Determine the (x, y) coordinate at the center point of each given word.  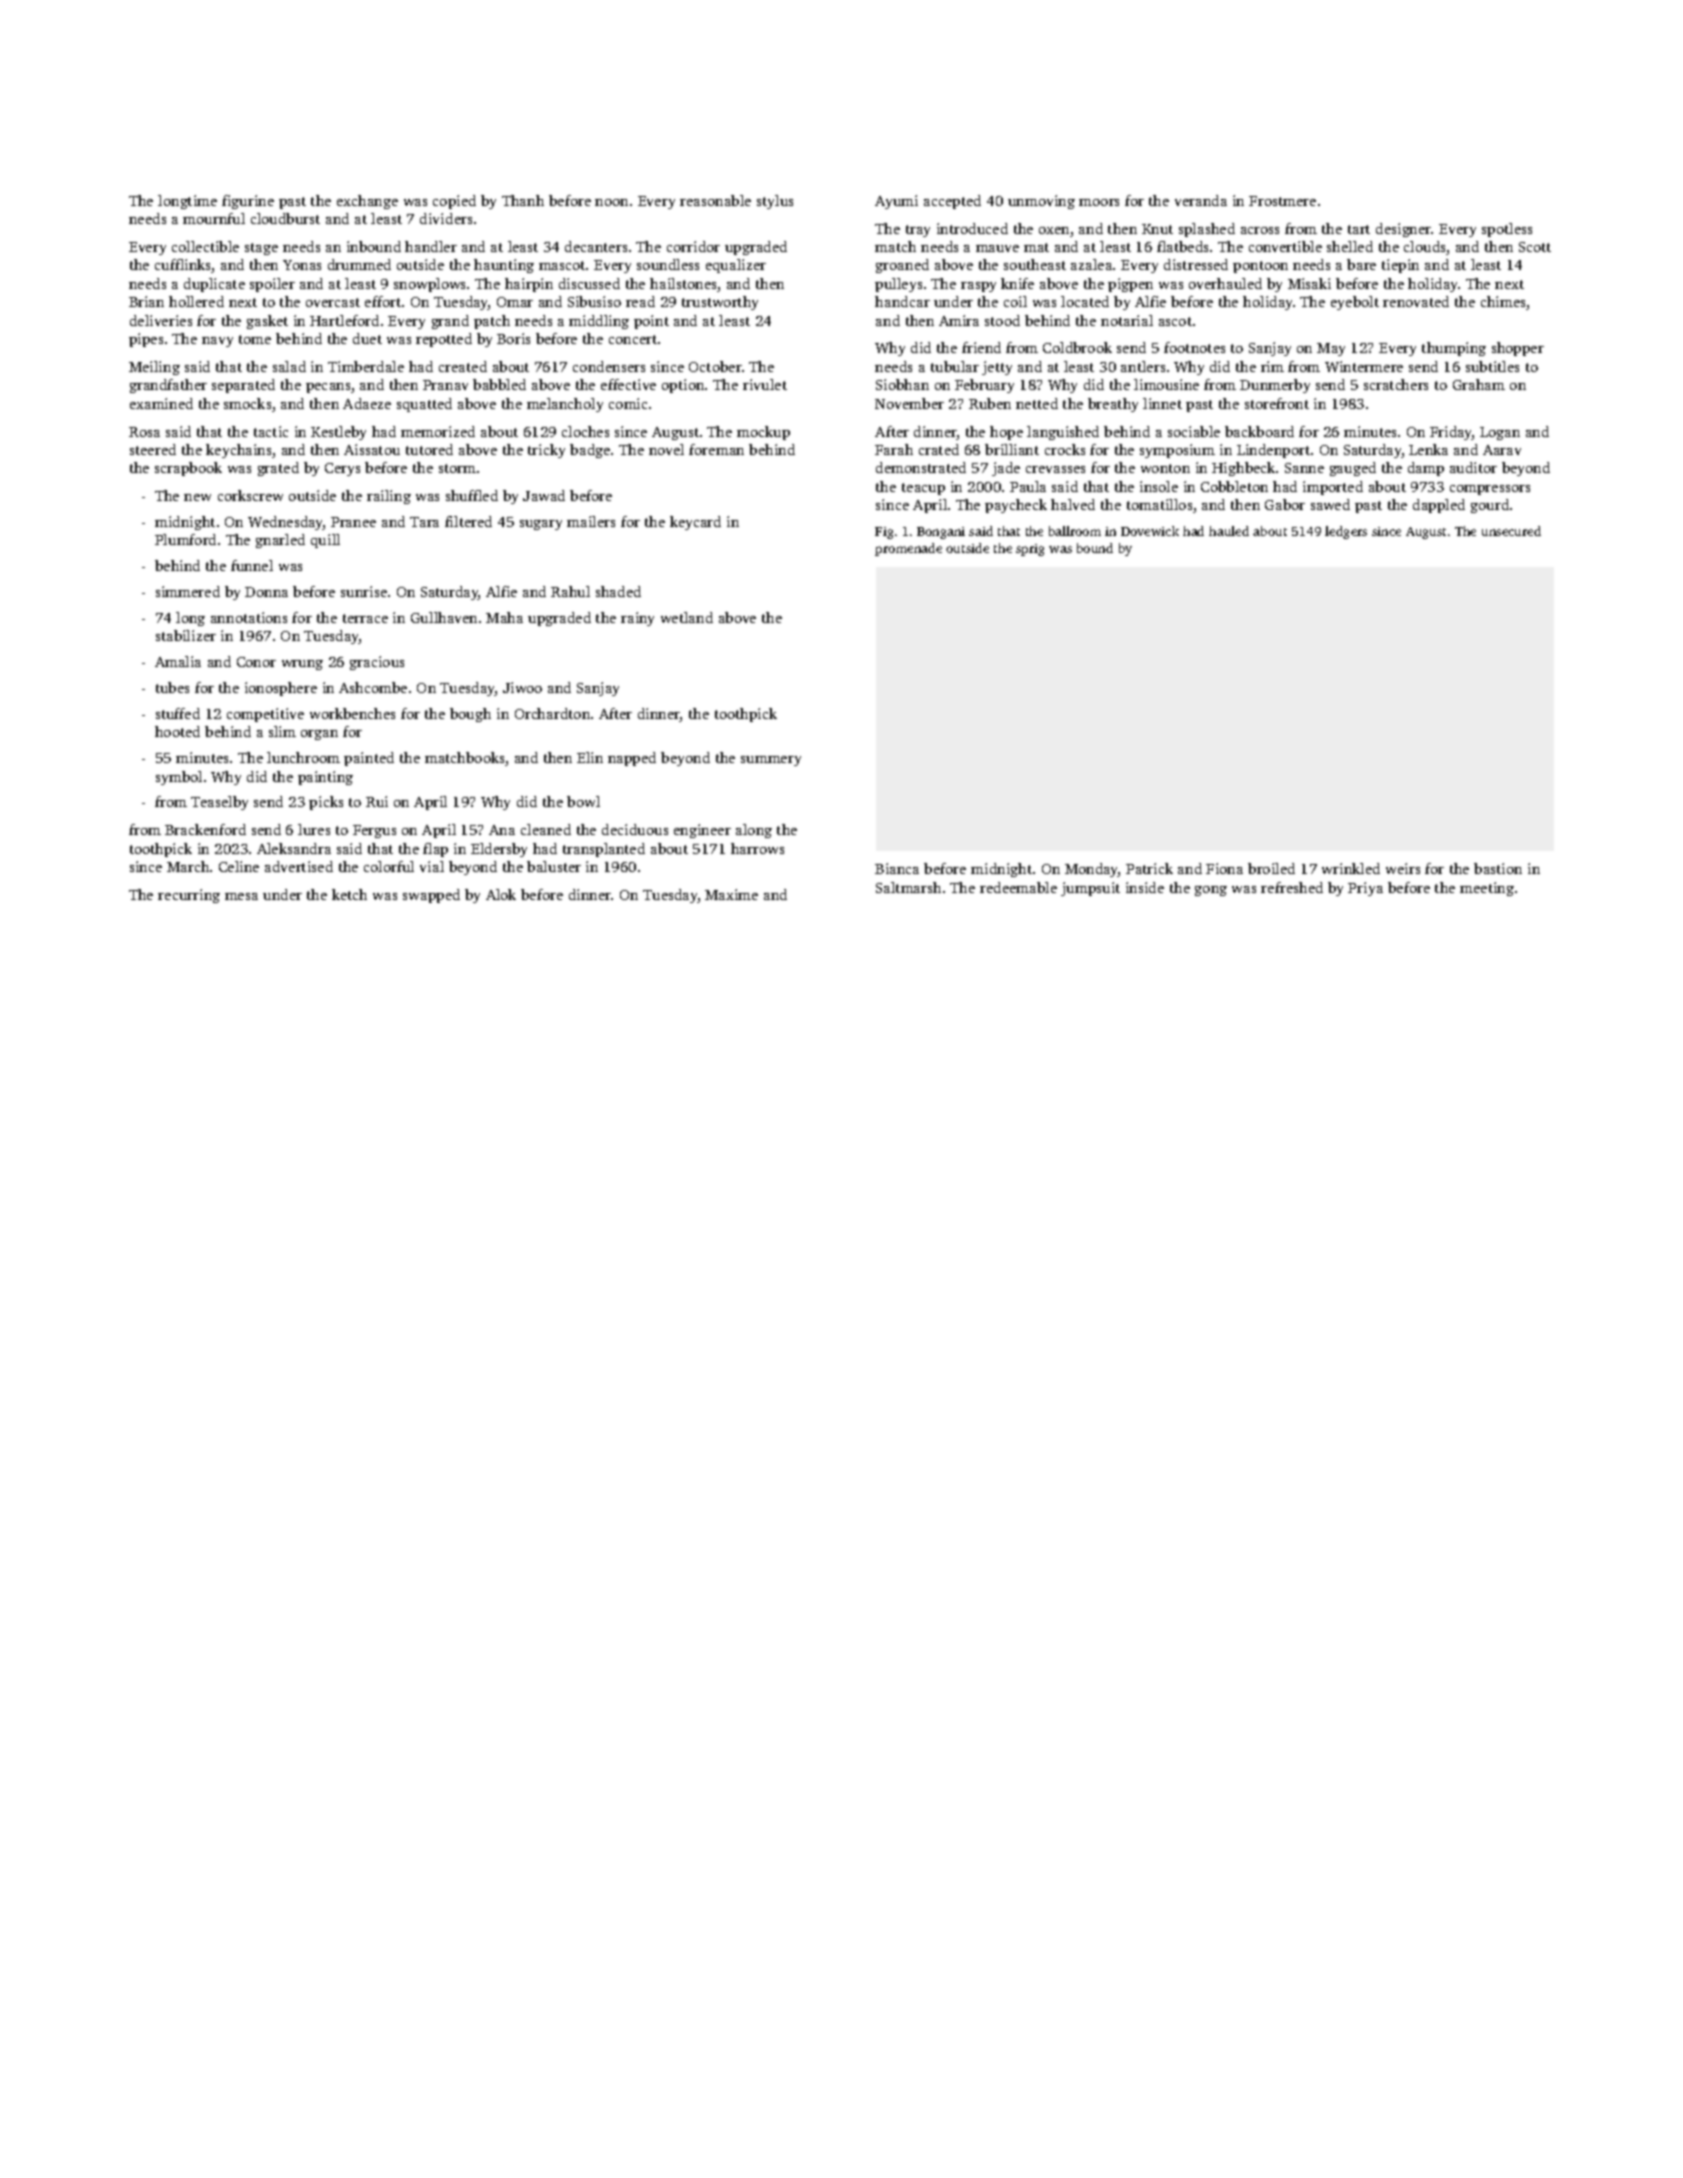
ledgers (1346, 532)
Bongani (941, 533)
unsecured (1511, 531)
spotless (1507, 230)
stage (261, 249)
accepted (952, 202)
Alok (501, 894)
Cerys (342, 469)
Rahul (570, 591)
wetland (687, 617)
